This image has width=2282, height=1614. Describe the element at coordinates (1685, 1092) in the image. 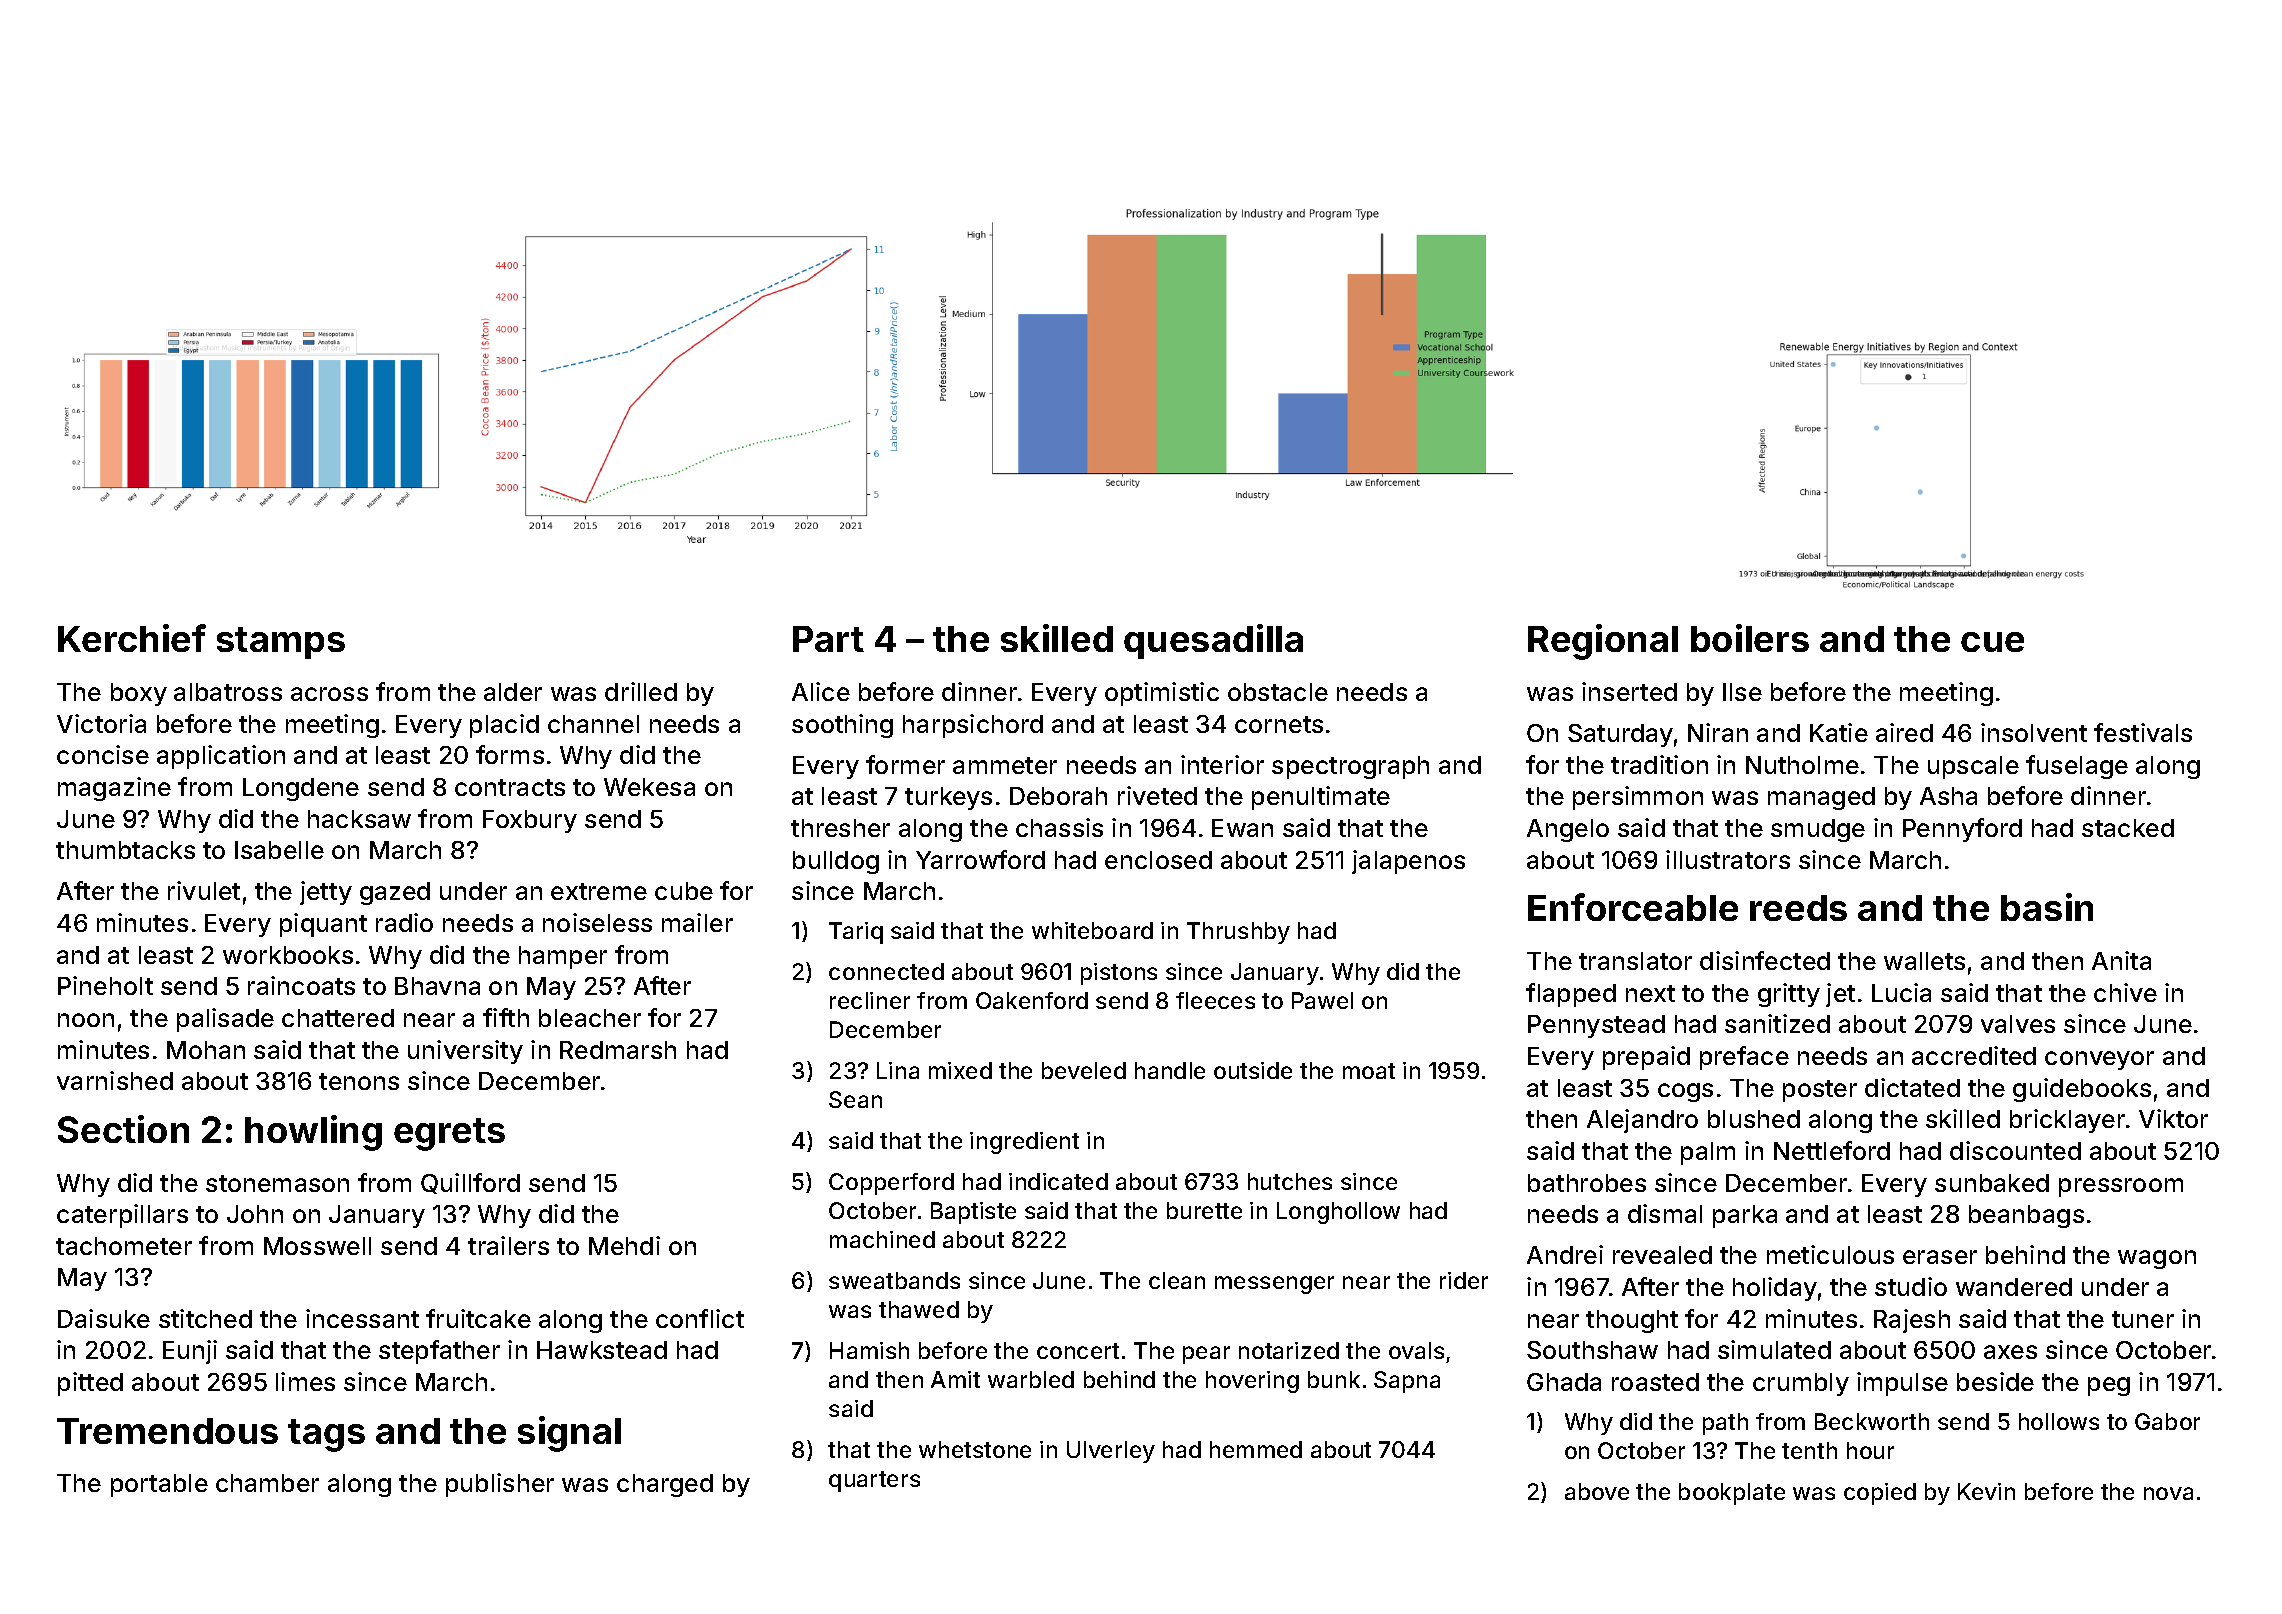

I see `cogs` at that location.
